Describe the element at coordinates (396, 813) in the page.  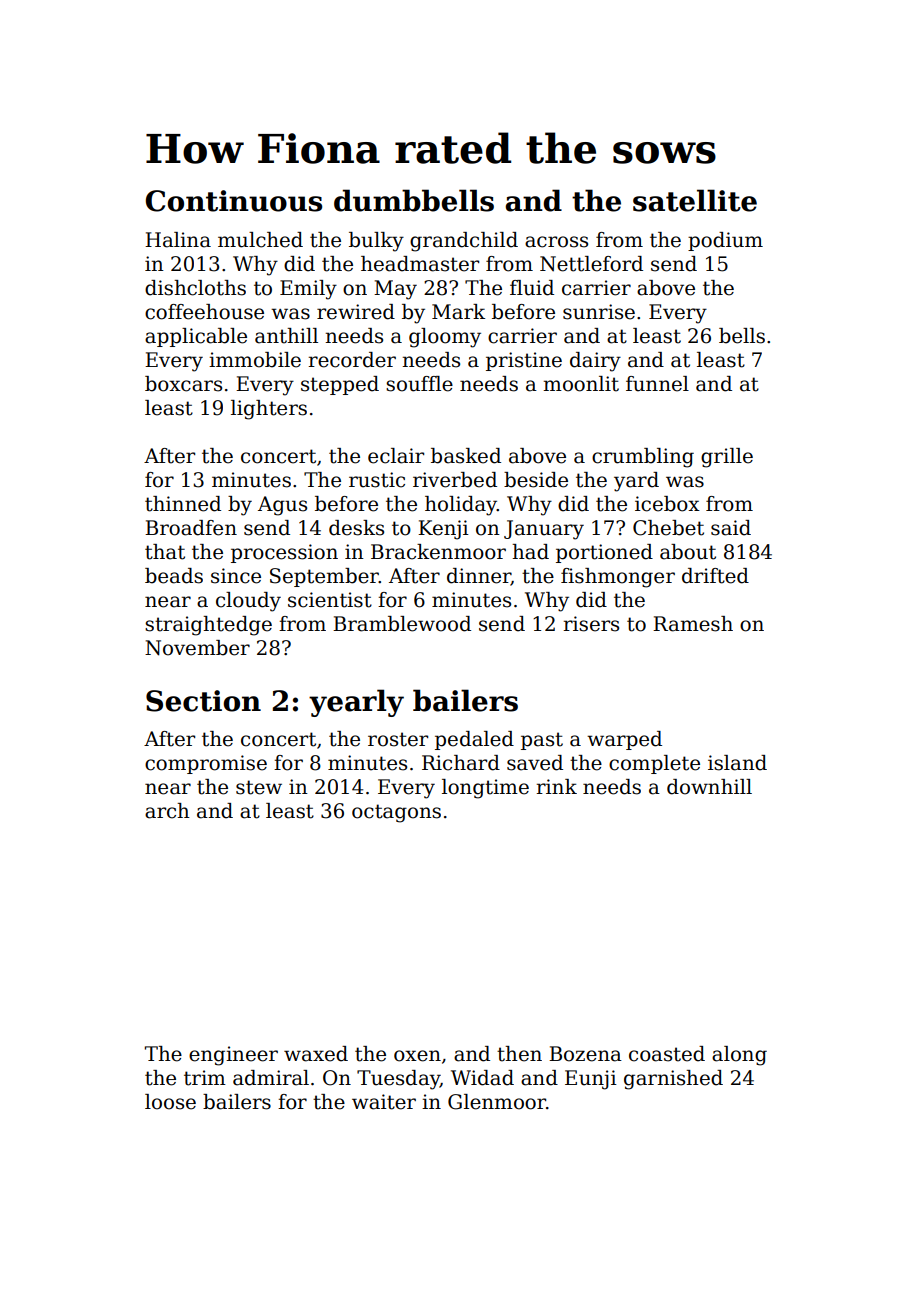
I see `octagons` at that location.
